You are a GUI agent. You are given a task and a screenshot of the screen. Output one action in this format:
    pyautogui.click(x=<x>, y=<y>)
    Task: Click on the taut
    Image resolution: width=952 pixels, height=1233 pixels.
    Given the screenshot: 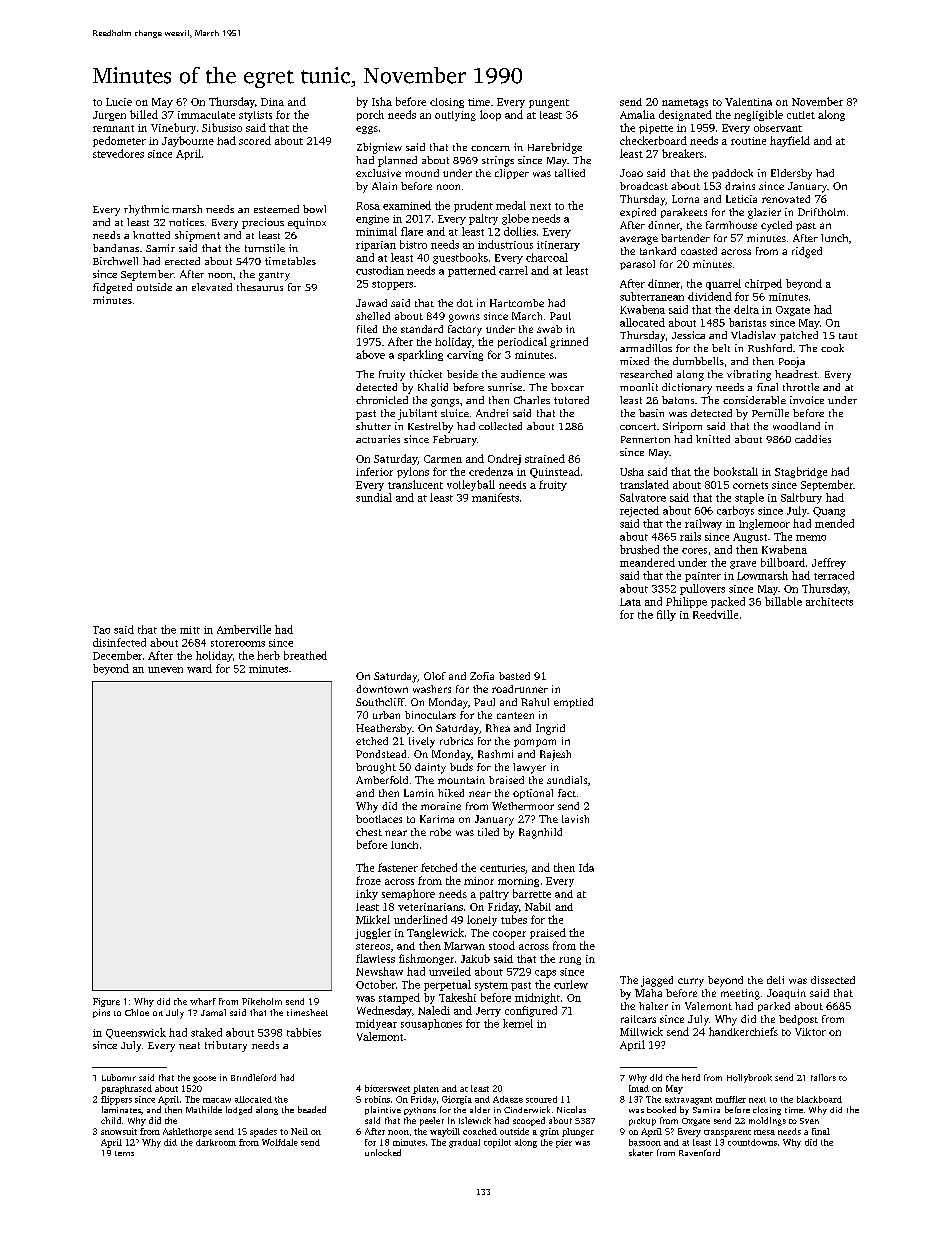 What is the action you would take?
    pyautogui.click(x=848, y=336)
